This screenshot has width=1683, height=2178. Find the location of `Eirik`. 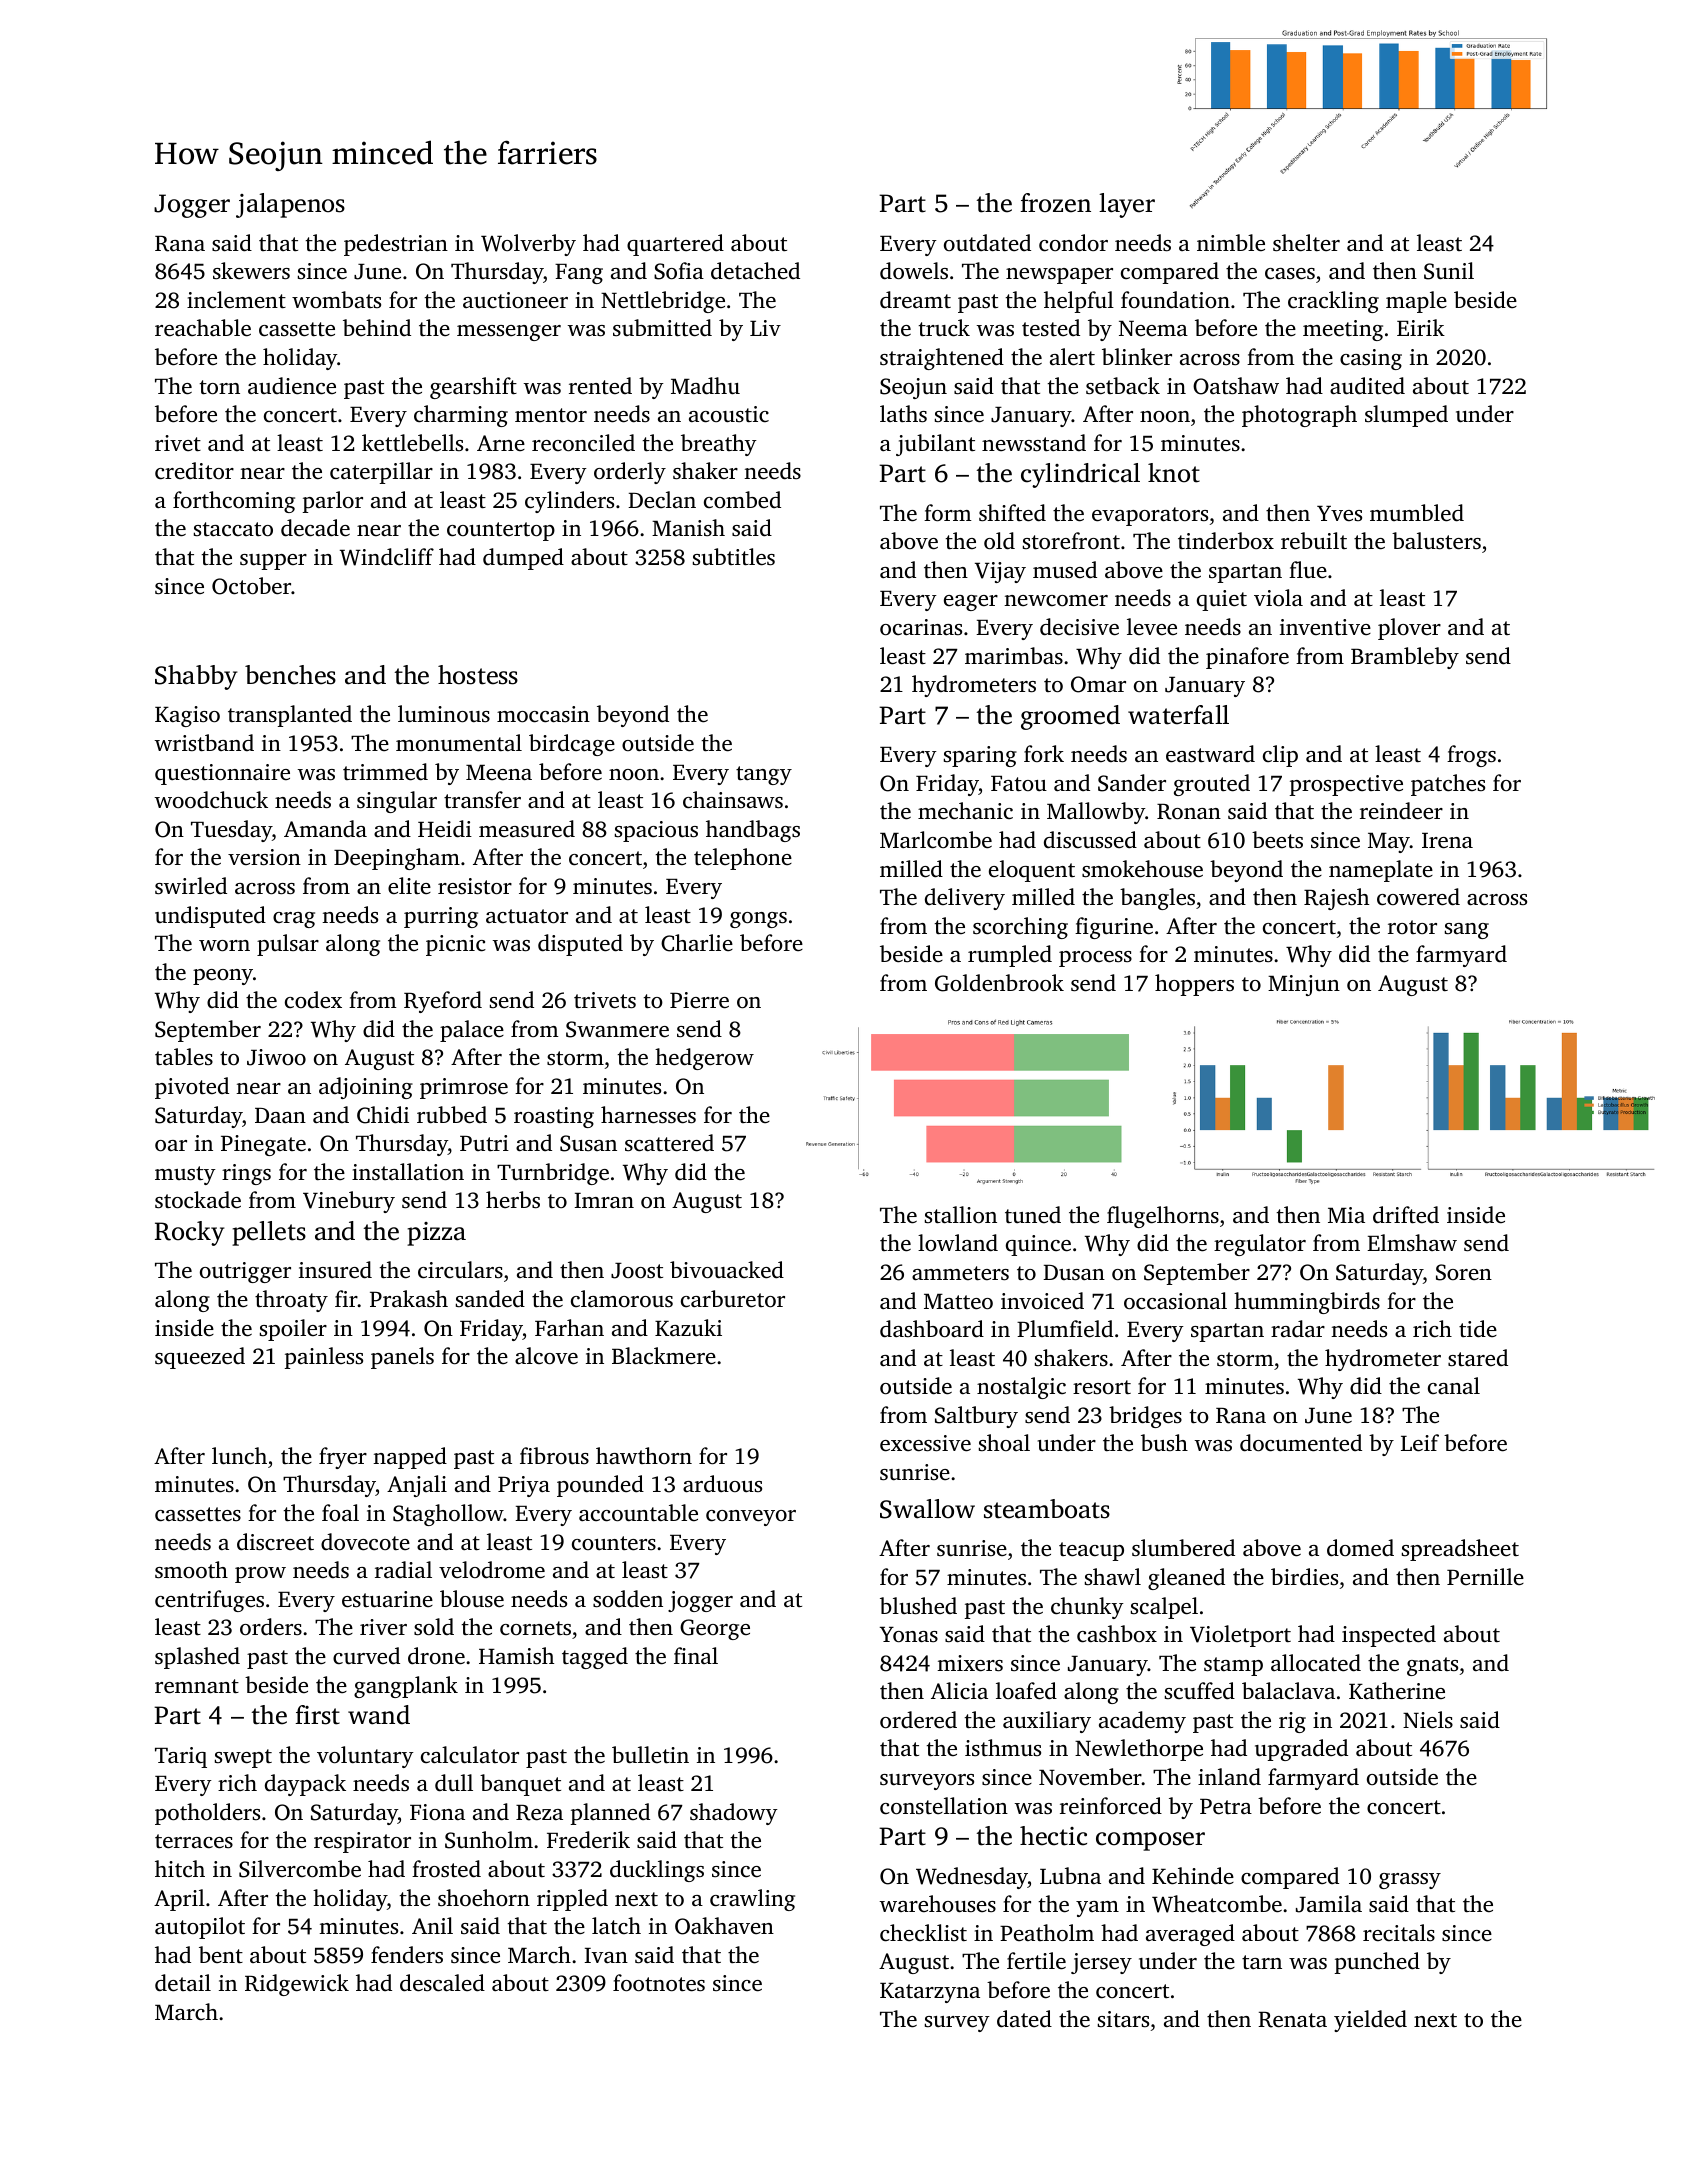

Eirik is located at coordinates (1421, 327).
